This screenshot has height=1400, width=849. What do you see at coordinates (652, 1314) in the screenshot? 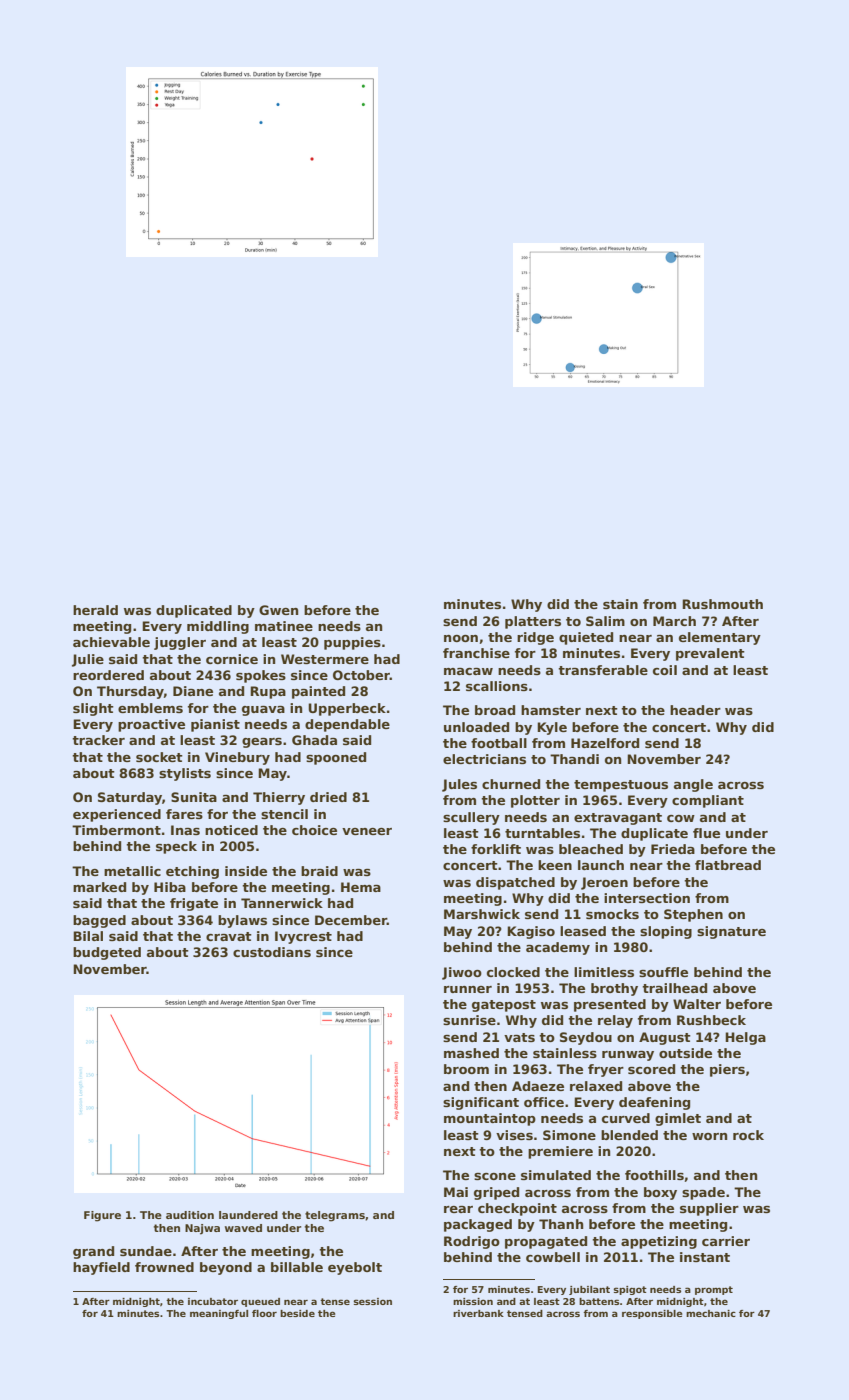
I see `responsible` at bounding box center [652, 1314].
